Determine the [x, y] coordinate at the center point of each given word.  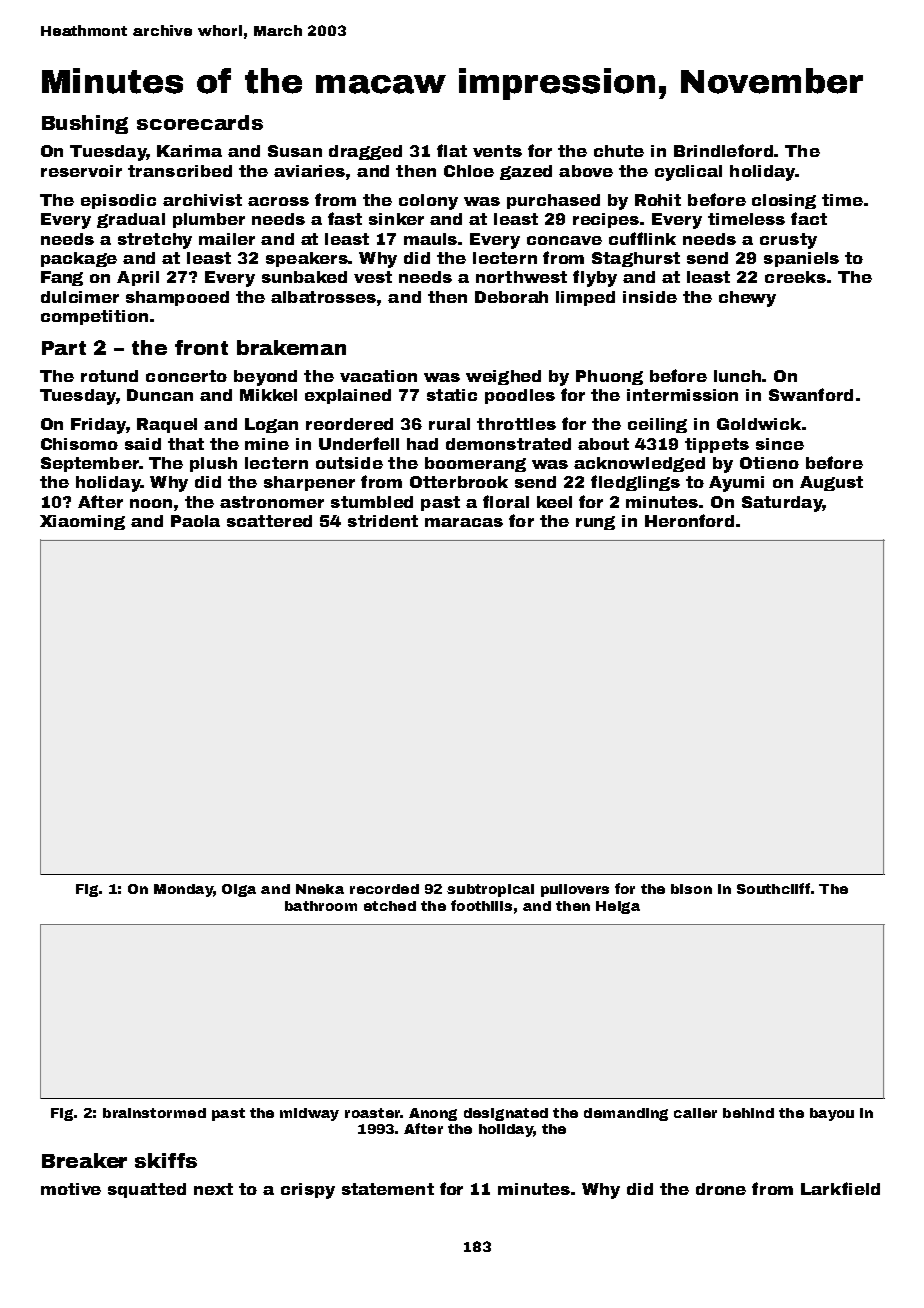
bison [691, 889]
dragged [365, 152]
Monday [183, 890]
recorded [384, 889]
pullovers [575, 890]
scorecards [200, 122]
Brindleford [723, 150]
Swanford [811, 394]
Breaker [84, 1160]
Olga [239, 890]
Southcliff [773, 888]
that [186, 444]
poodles [520, 396]
